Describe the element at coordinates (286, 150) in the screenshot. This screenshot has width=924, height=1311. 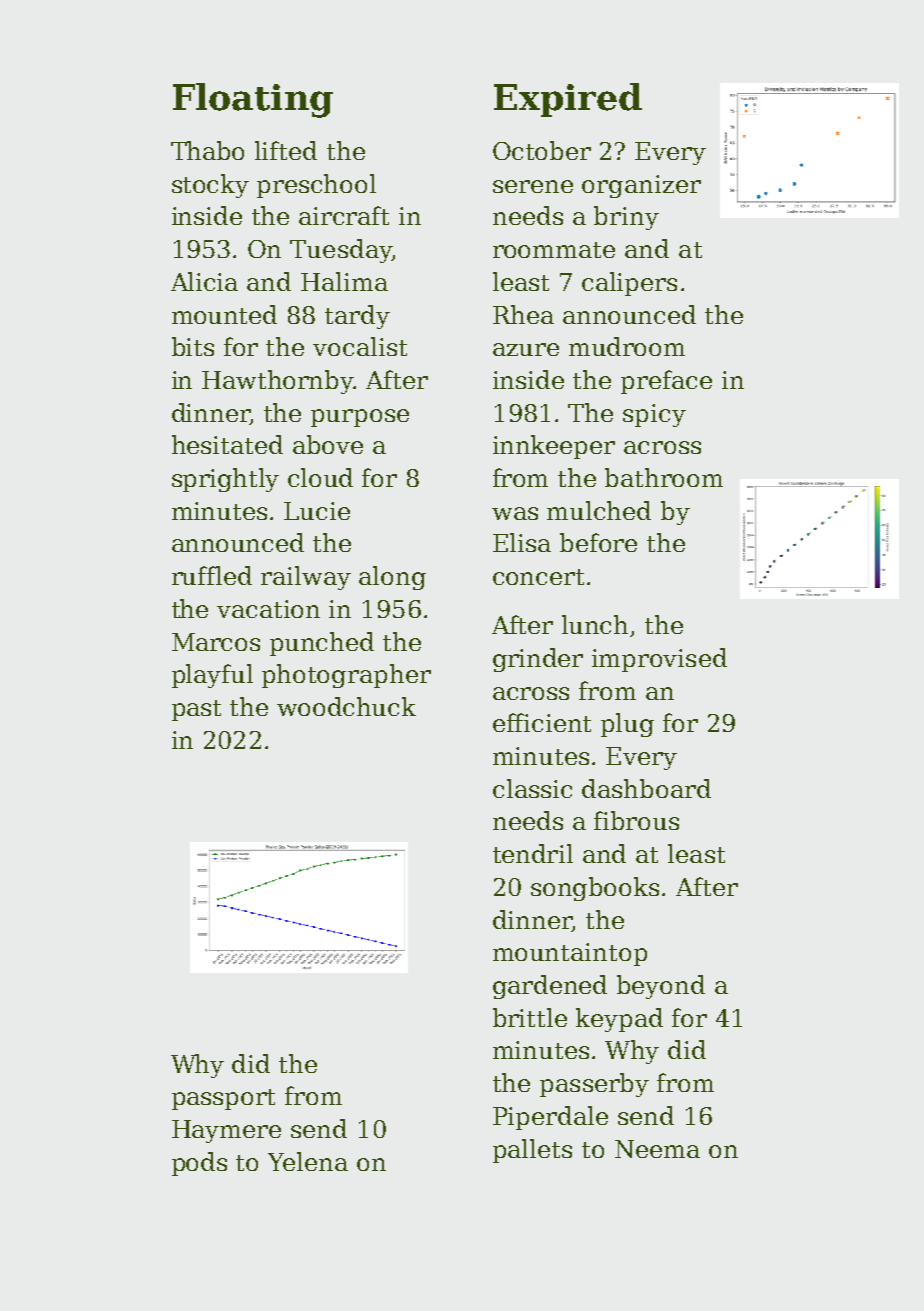
I see `lifted` at that location.
